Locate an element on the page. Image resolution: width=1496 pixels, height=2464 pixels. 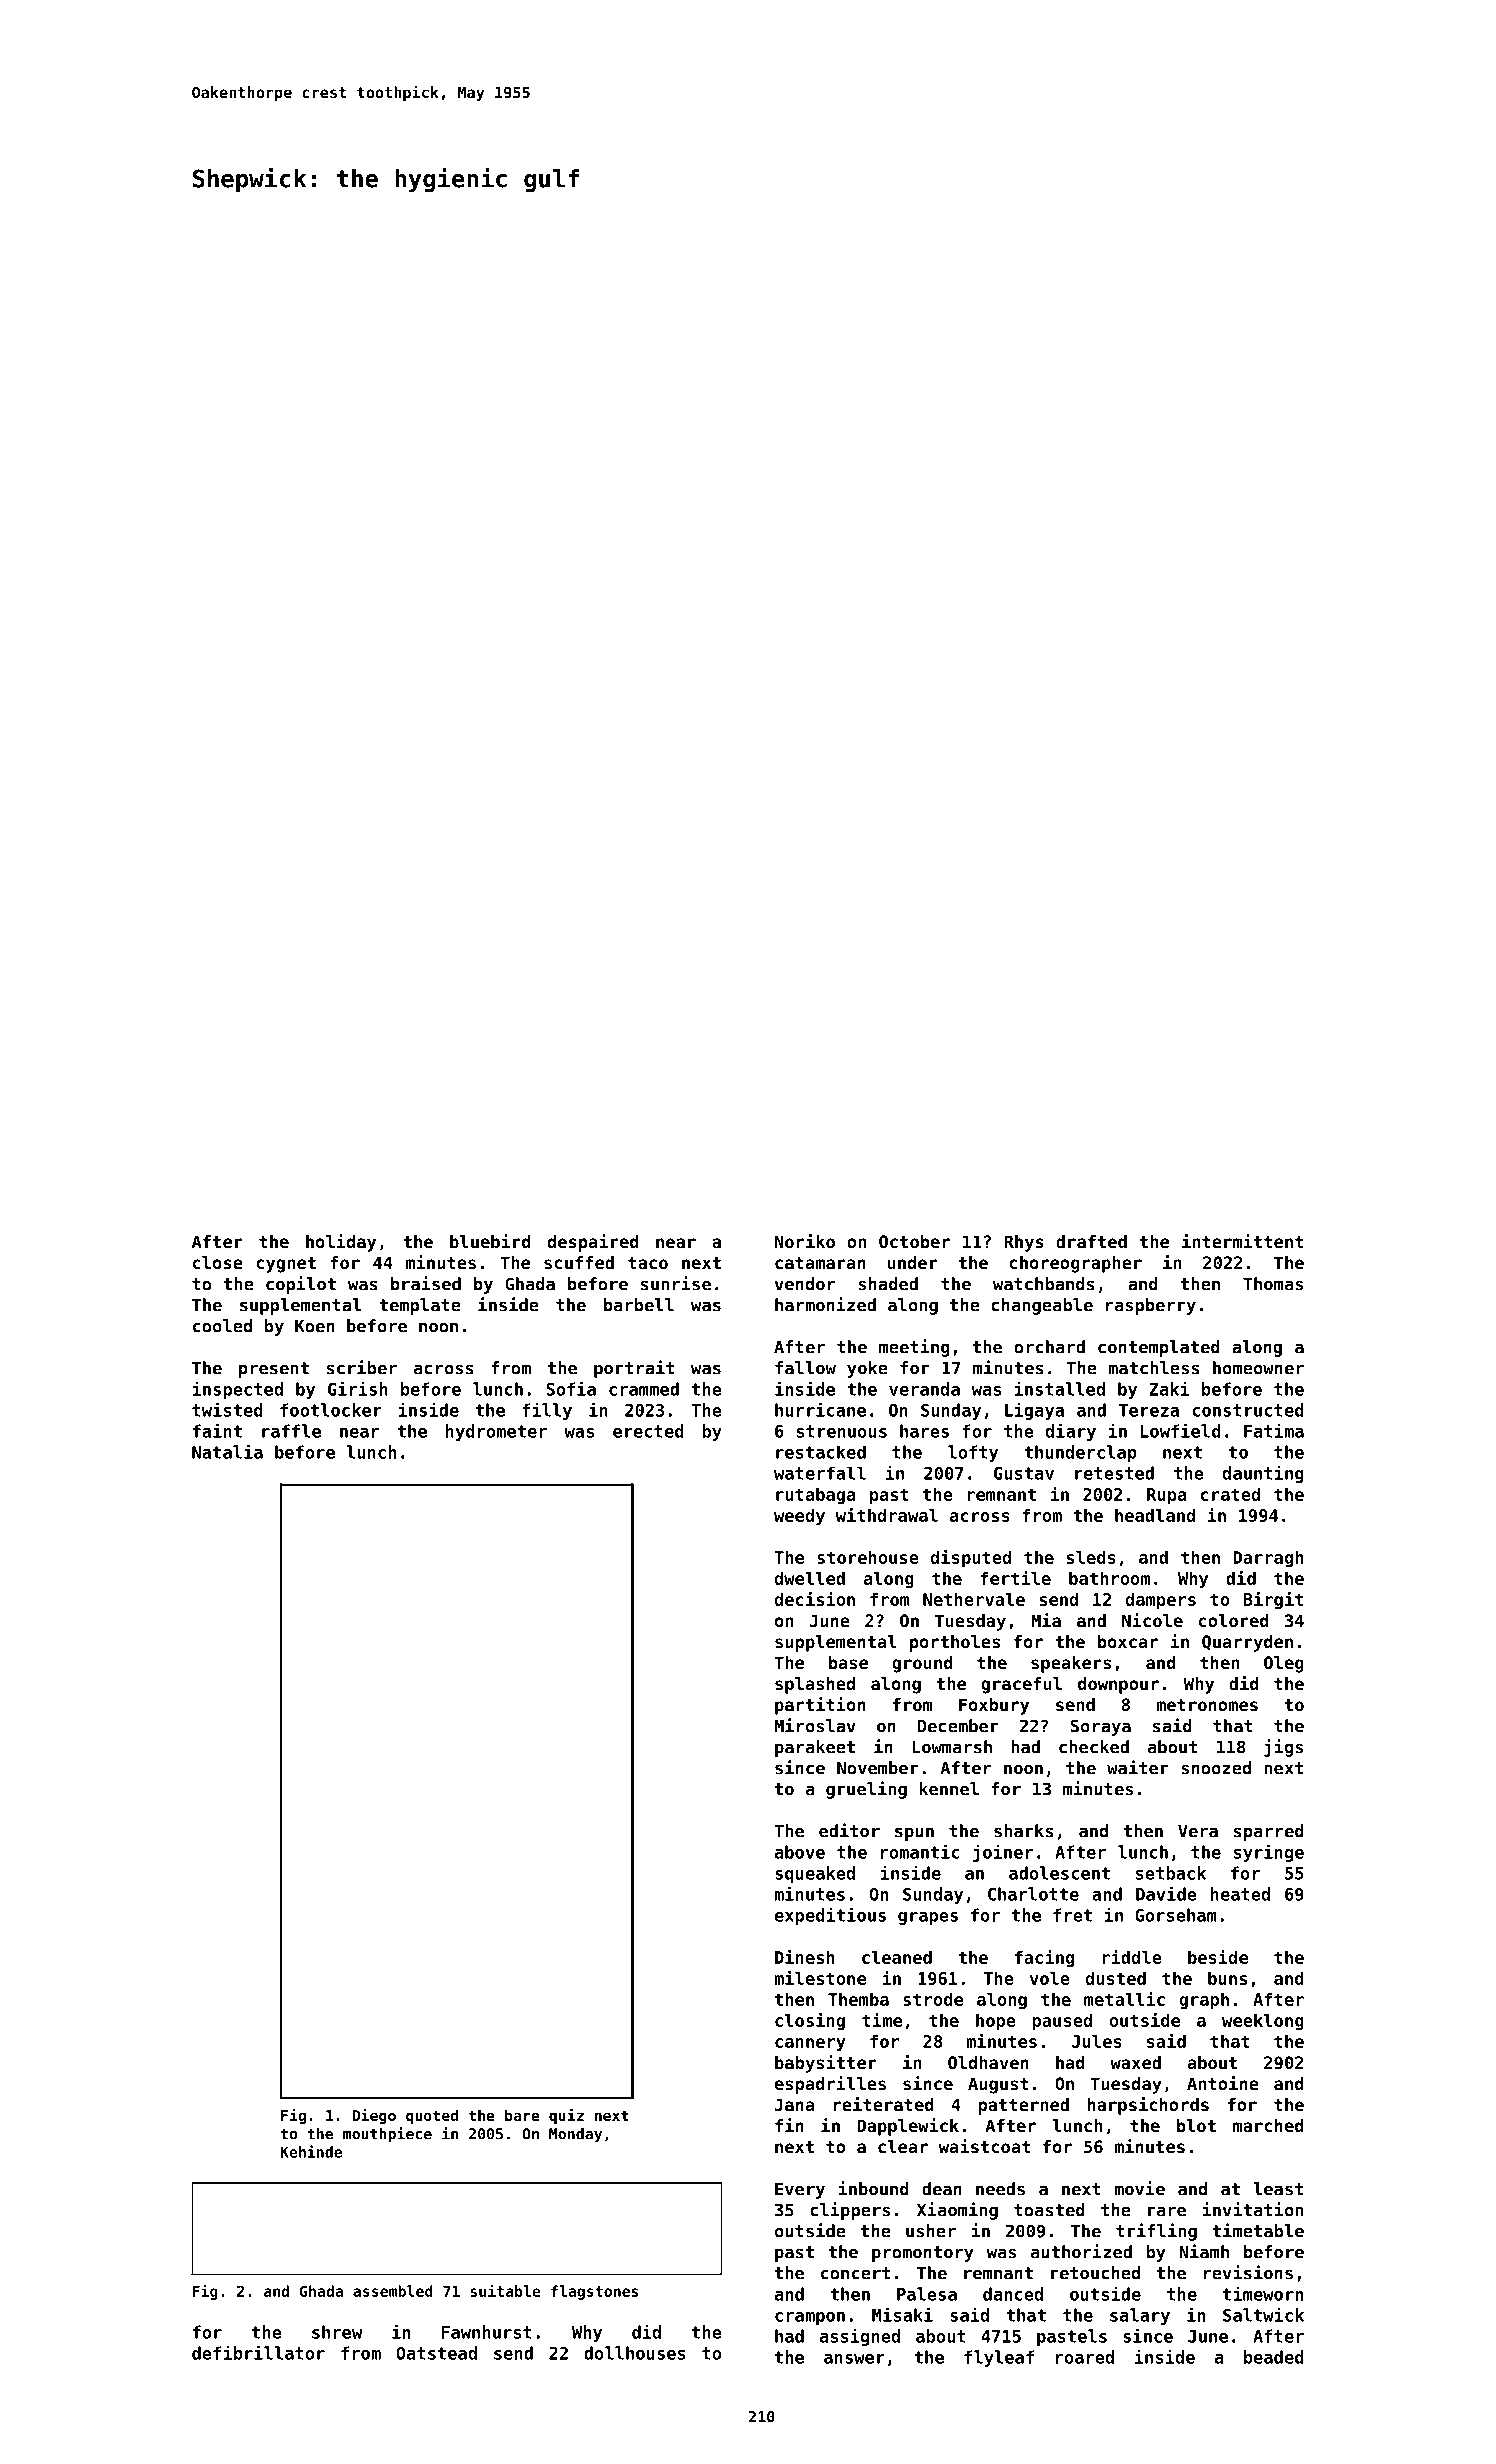
bluebird is located at coordinates (490, 1241).
